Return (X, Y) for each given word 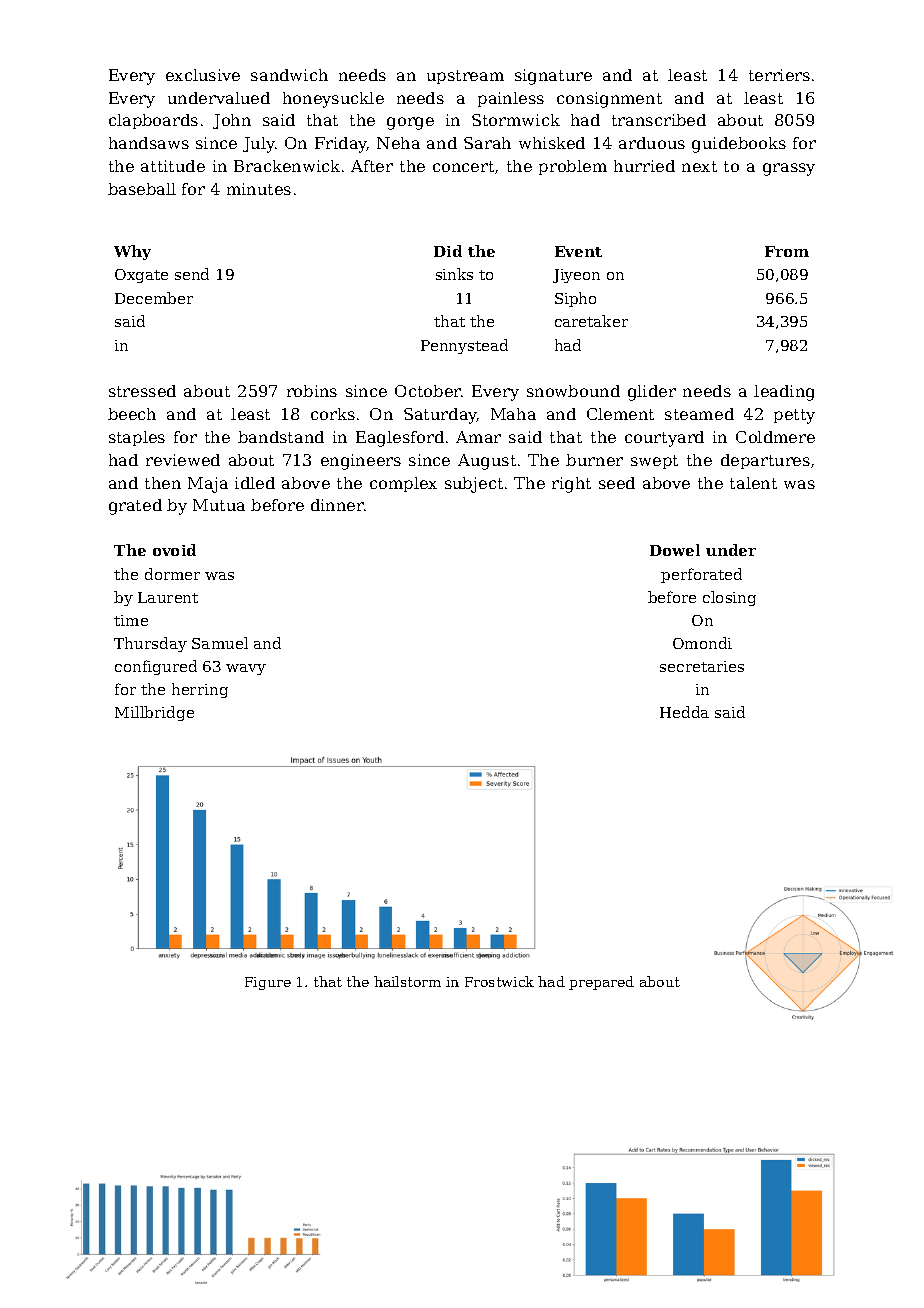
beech (132, 414)
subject (474, 485)
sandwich (289, 75)
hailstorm (407, 981)
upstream (465, 77)
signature (553, 77)
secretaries (702, 666)
